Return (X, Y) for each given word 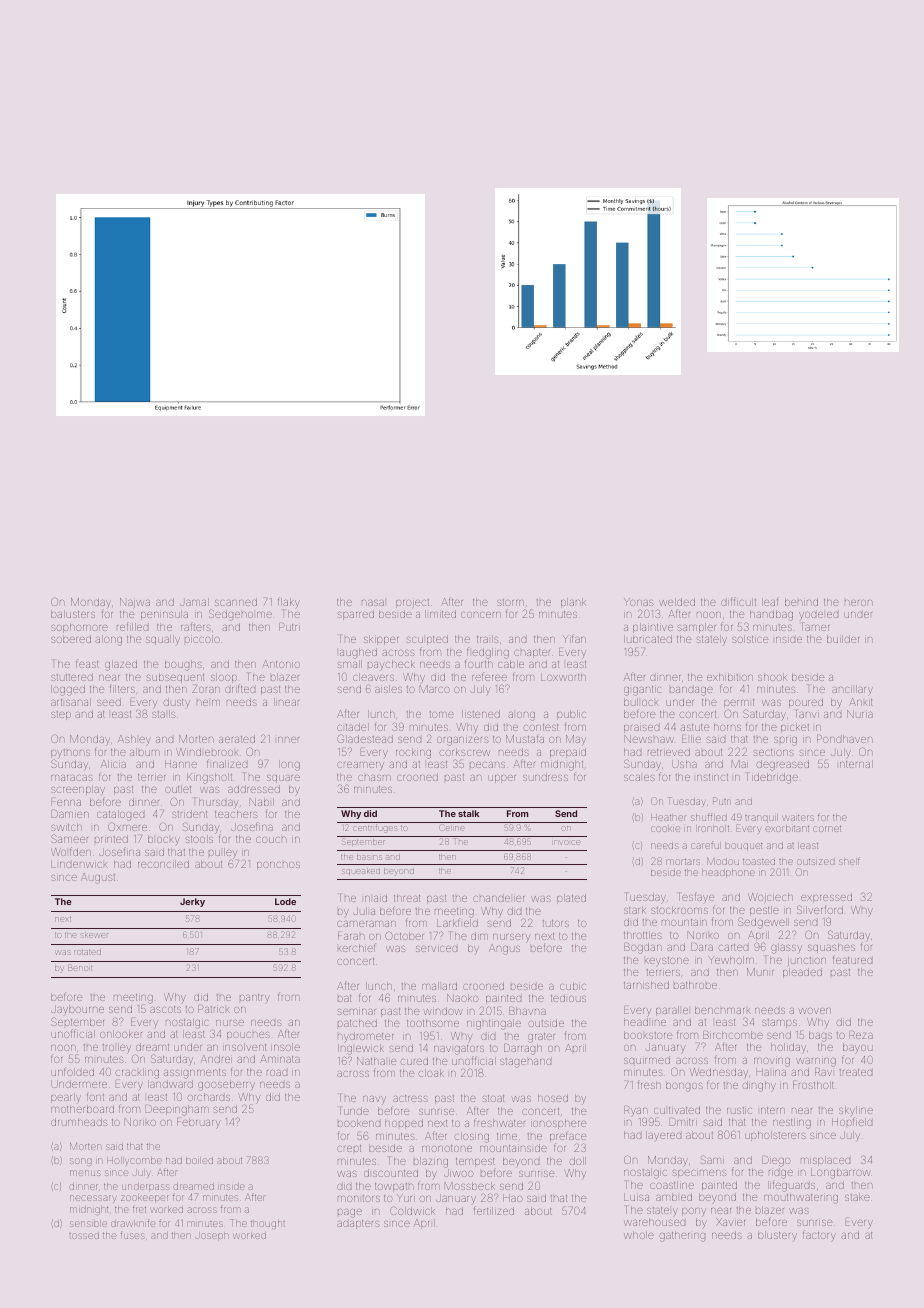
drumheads (79, 1122)
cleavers (373, 677)
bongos (684, 1086)
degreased (783, 765)
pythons (70, 753)
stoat (493, 1098)
